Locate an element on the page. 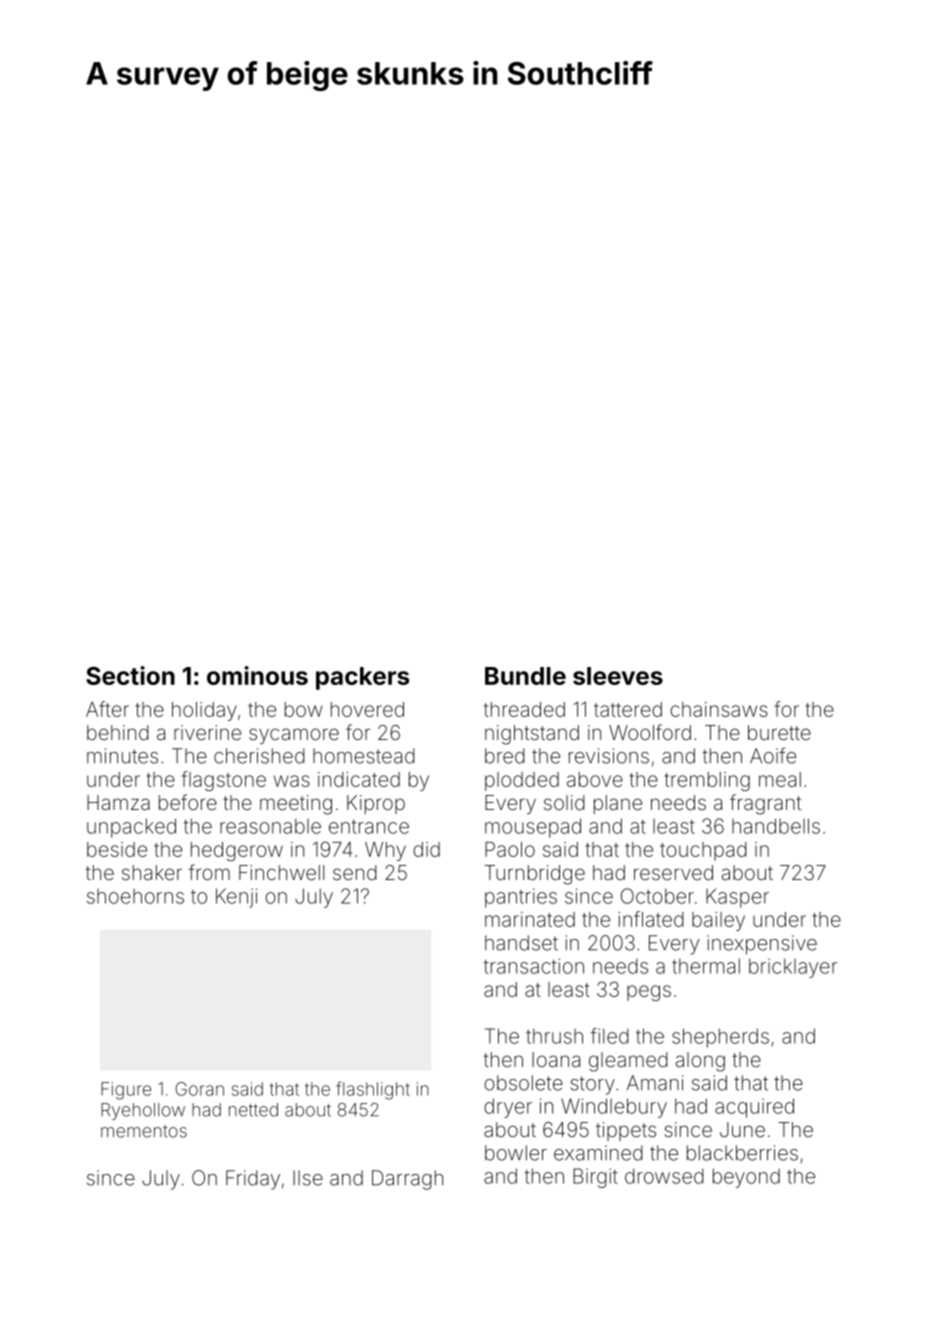  Section is located at coordinates (130, 675).
